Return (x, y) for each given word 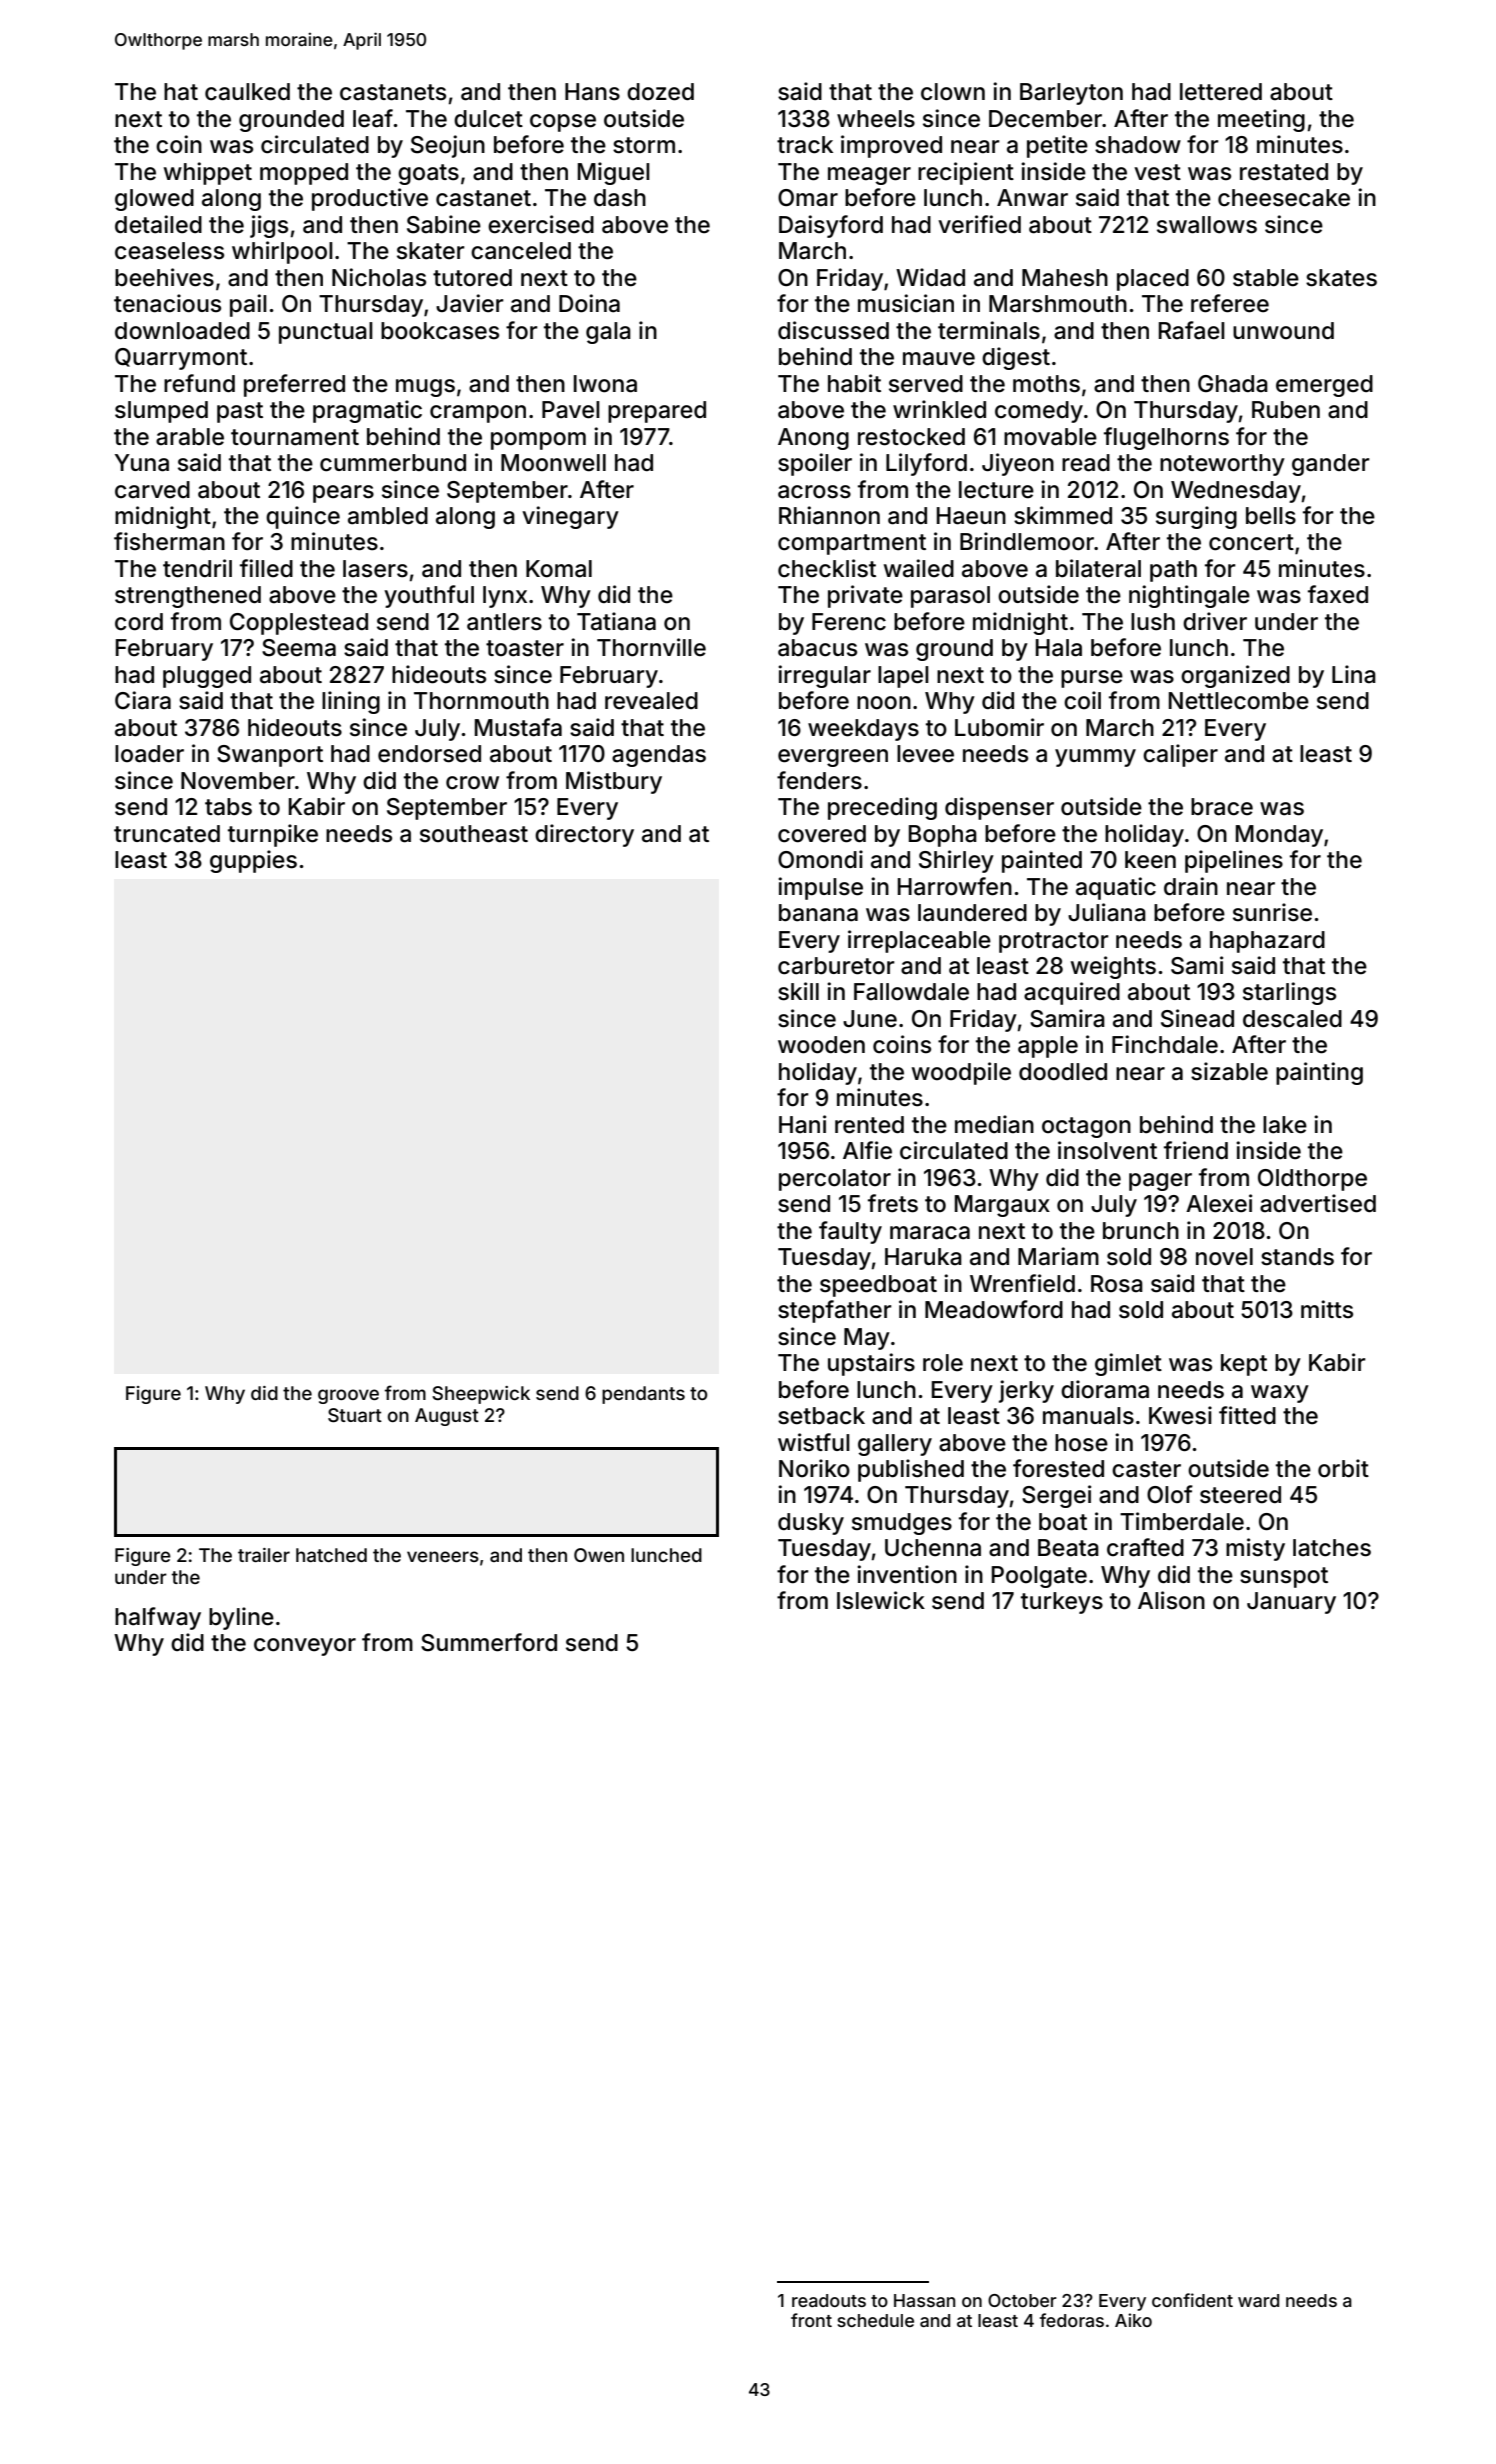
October (1022, 2300)
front (811, 2320)
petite (1057, 146)
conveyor (305, 1647)
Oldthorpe (1312, 1180)
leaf (373, 118)
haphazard (1267, 942)
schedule (875, 2320)
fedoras (1072, 2320)
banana (818, 913)
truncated (167, 834)
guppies (253, 861)
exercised (541, 224)
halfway (158, 1618)
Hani (802, 1124)
